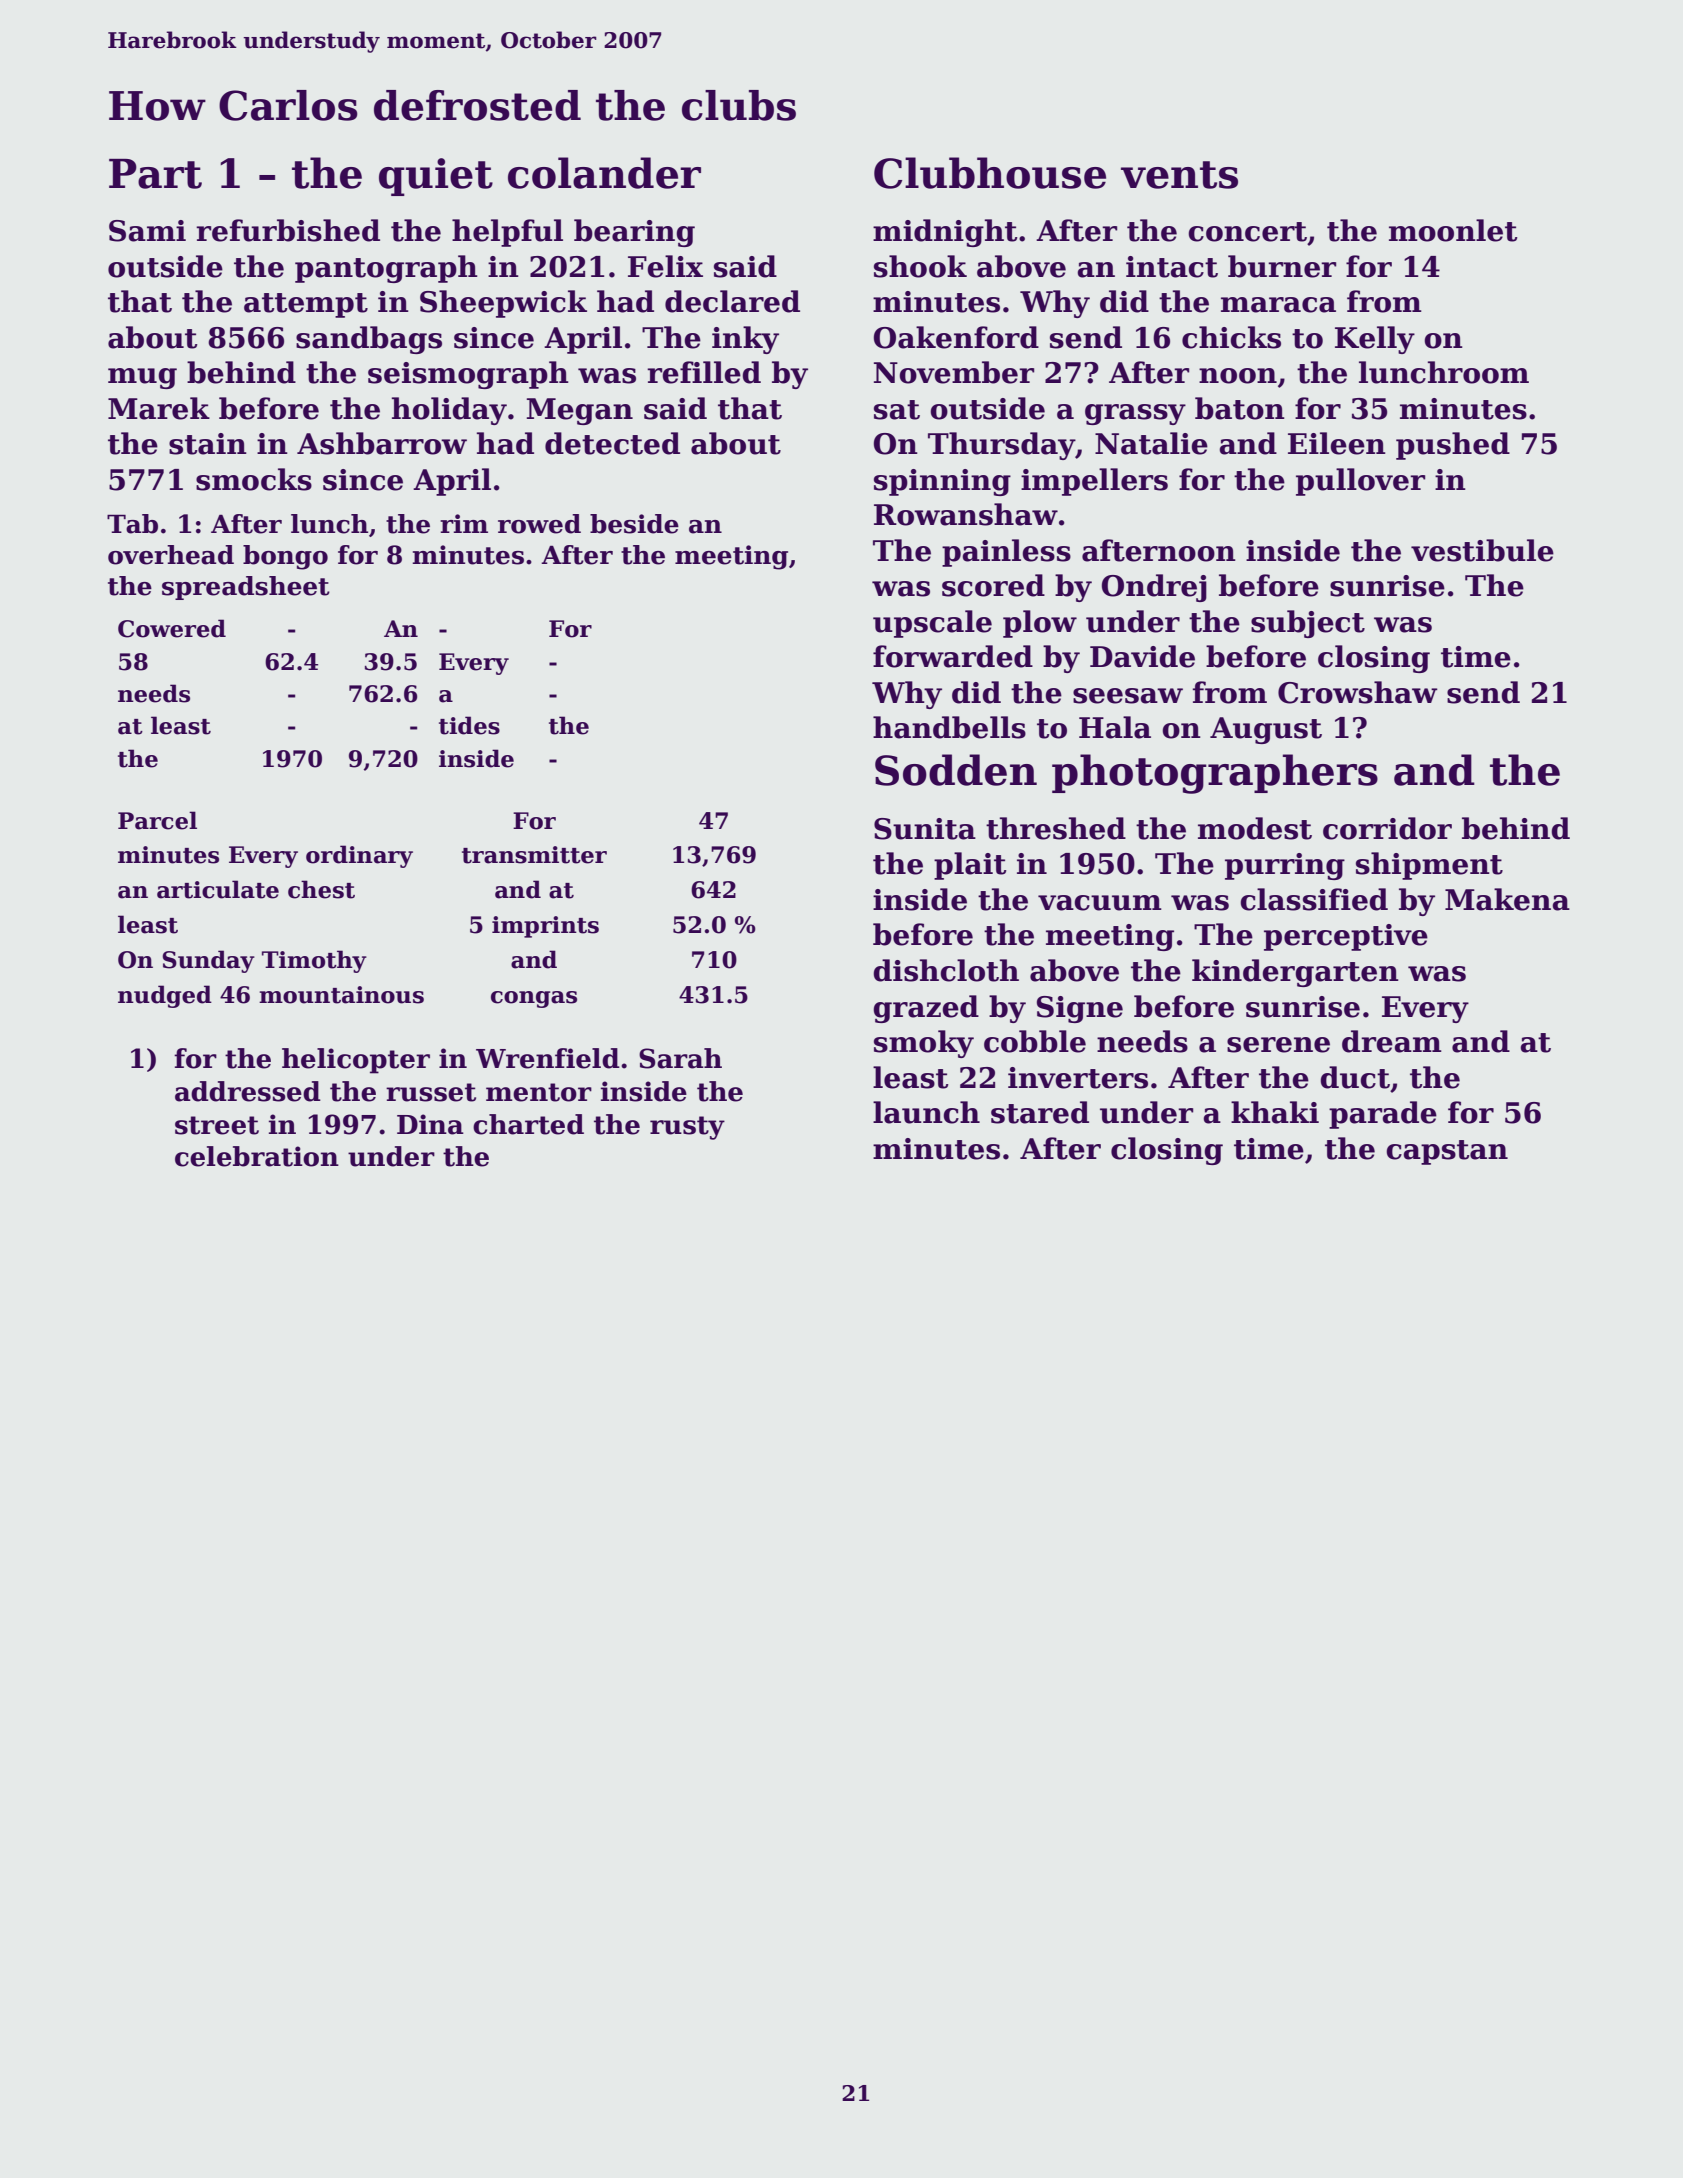 Image resolution: width=1683 pixels, height=2178 pixels. Describe the element at coordinates (704, 372) in the image. I see `refilled` at that location.
